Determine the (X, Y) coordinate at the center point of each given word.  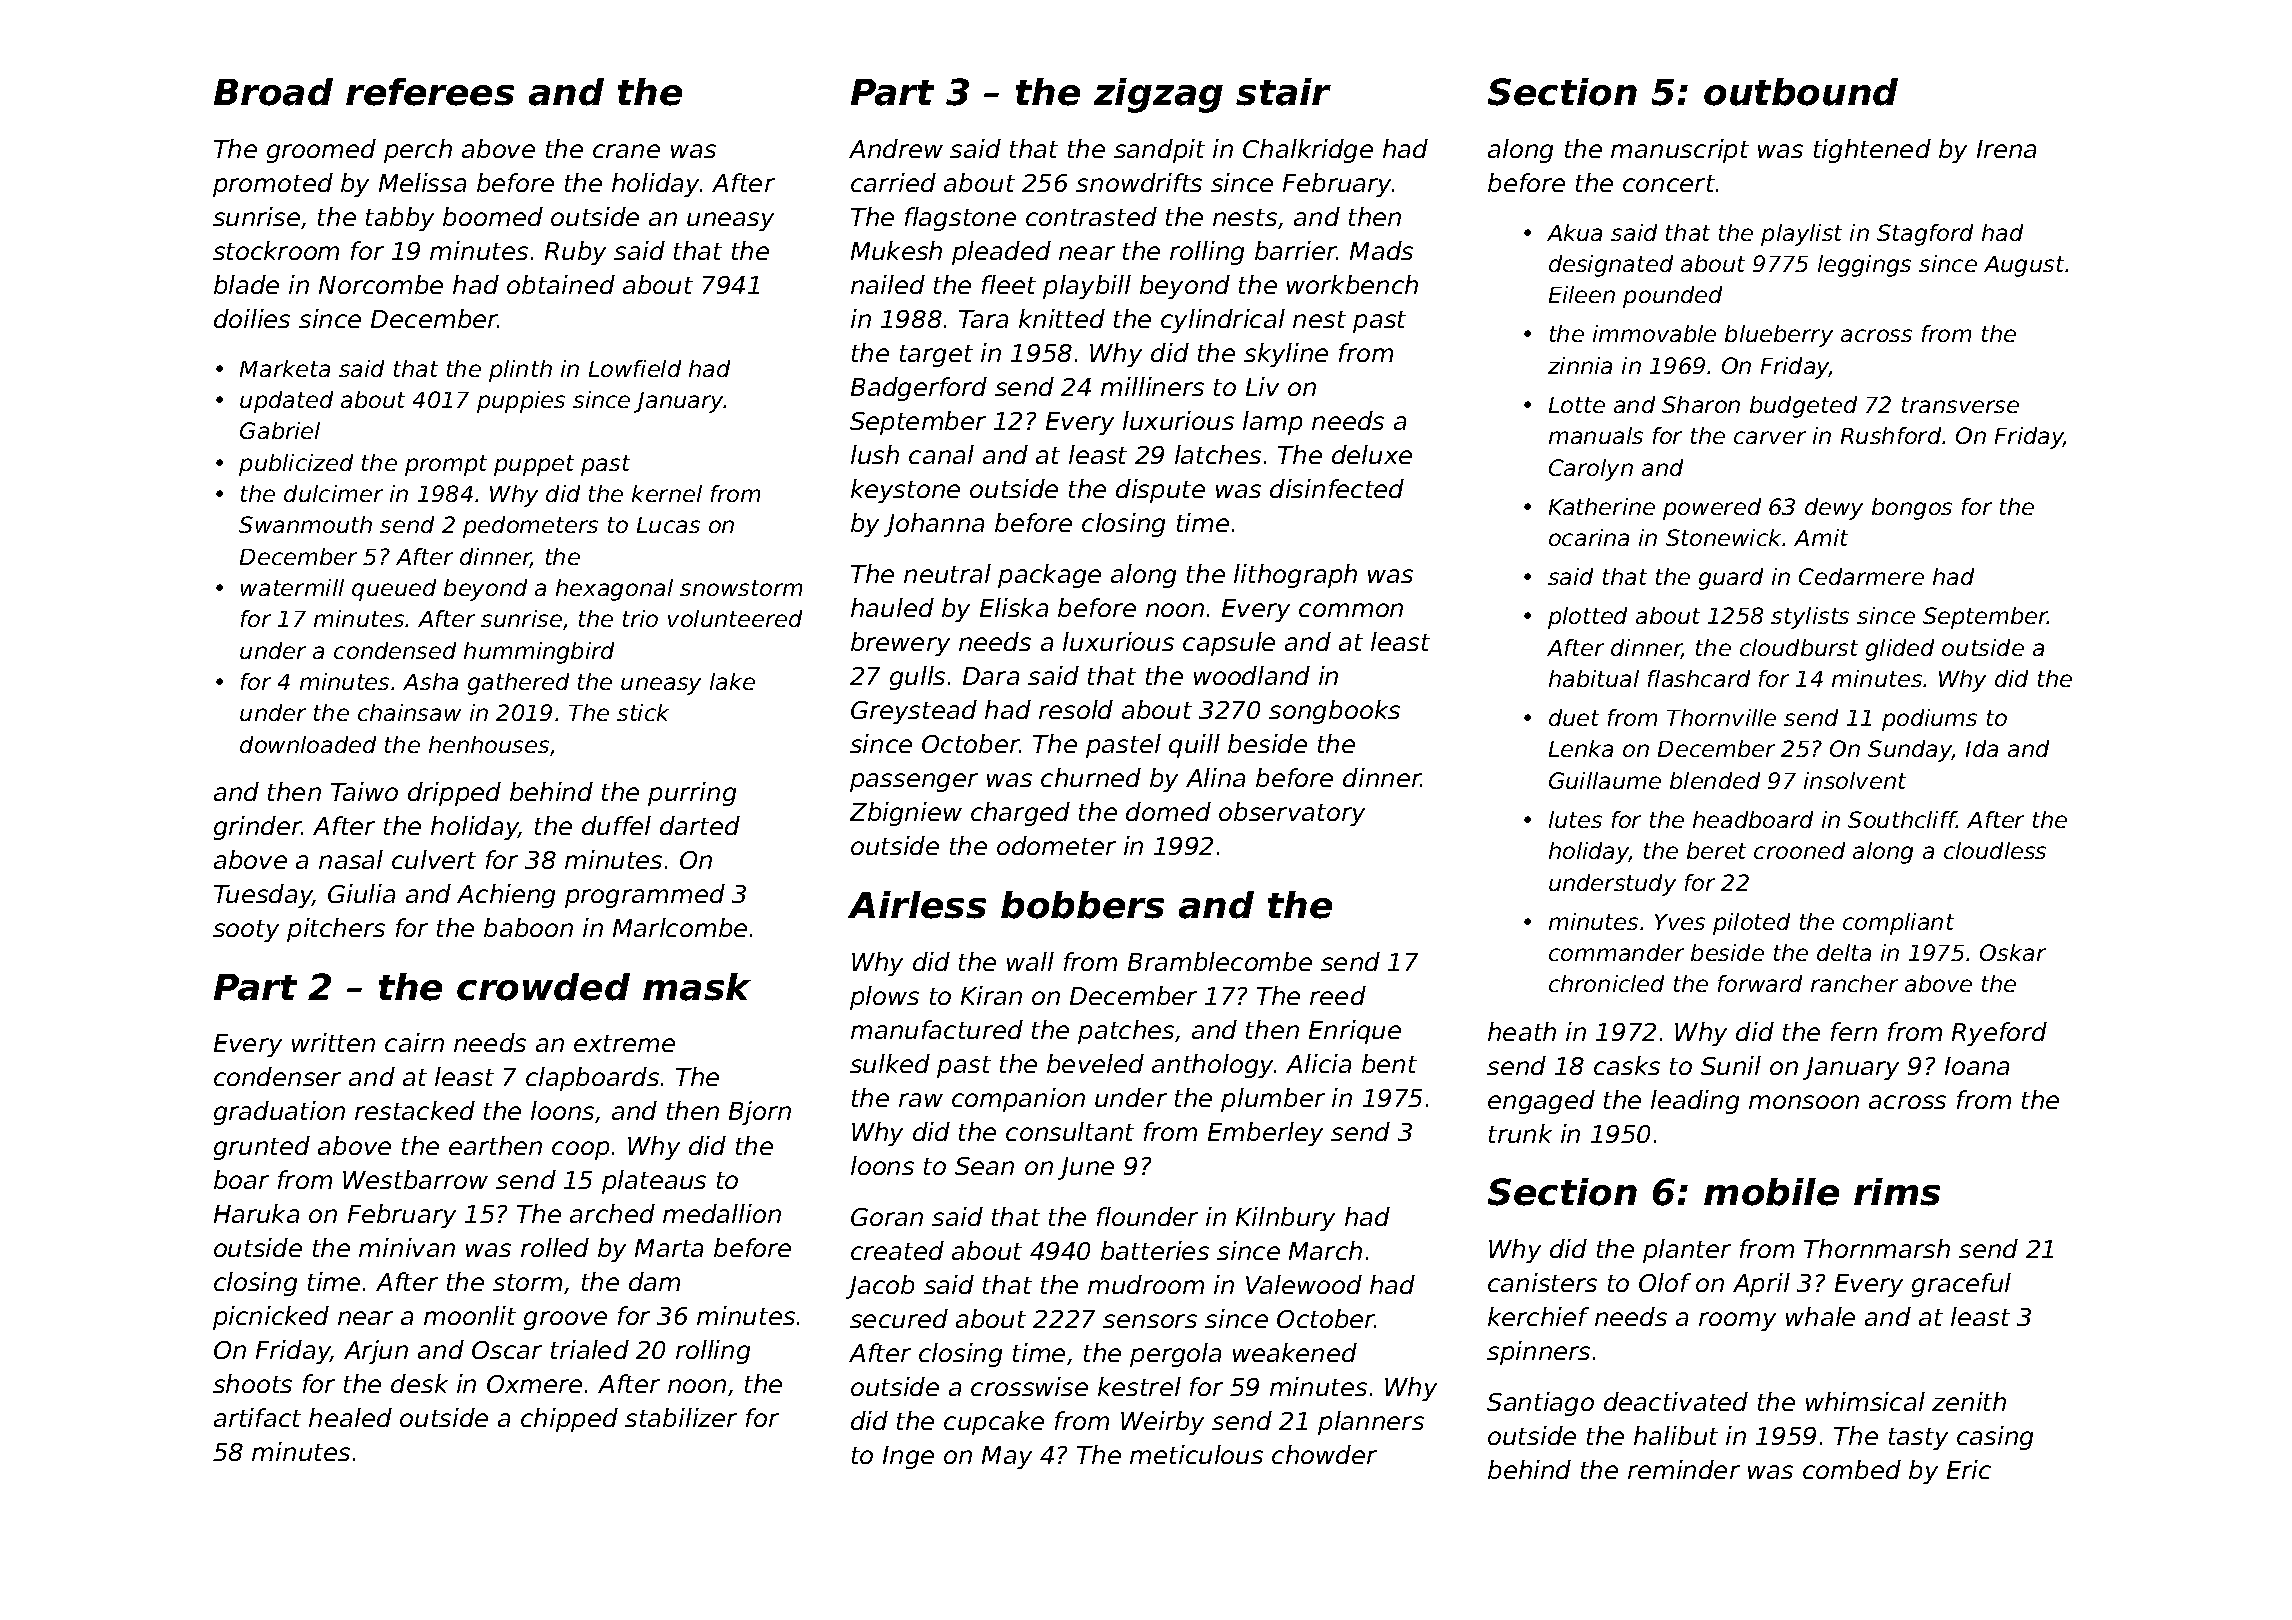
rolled (555, 1247)
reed (1338, 995)
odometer (1056, 845)
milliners (1152, 386)
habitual (1594, 678)
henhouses (489, 744)
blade (246, 284)
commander (1616, 952)
